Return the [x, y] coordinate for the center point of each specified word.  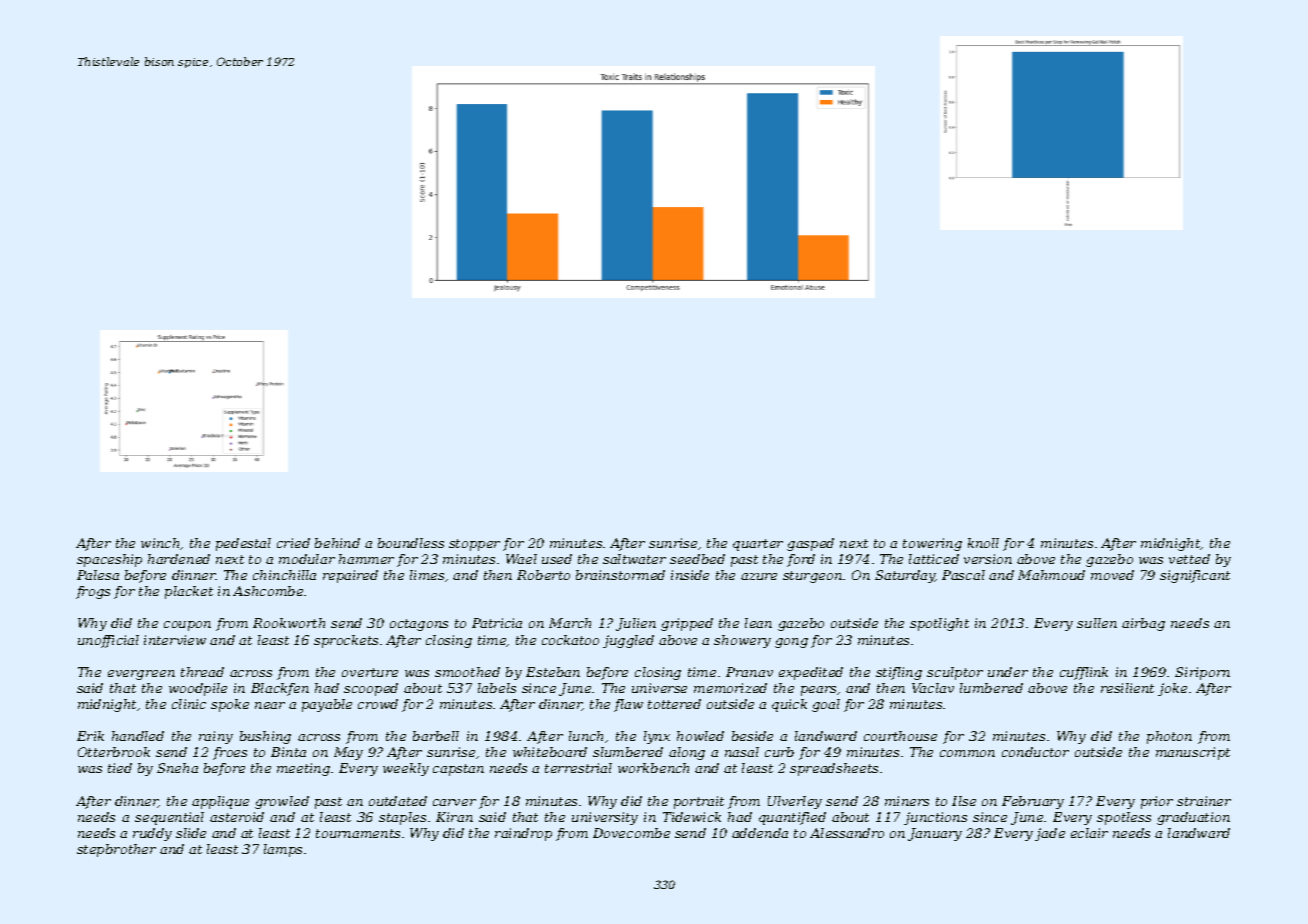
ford [801, 560]
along [687, 753]
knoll [983, 543]
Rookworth [289, 623]
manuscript [1193, 753]
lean [758, 623]
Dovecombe [631, 833]
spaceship [109, 560]
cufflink [1084, 673]
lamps [283, 850]
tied [120, 768]
